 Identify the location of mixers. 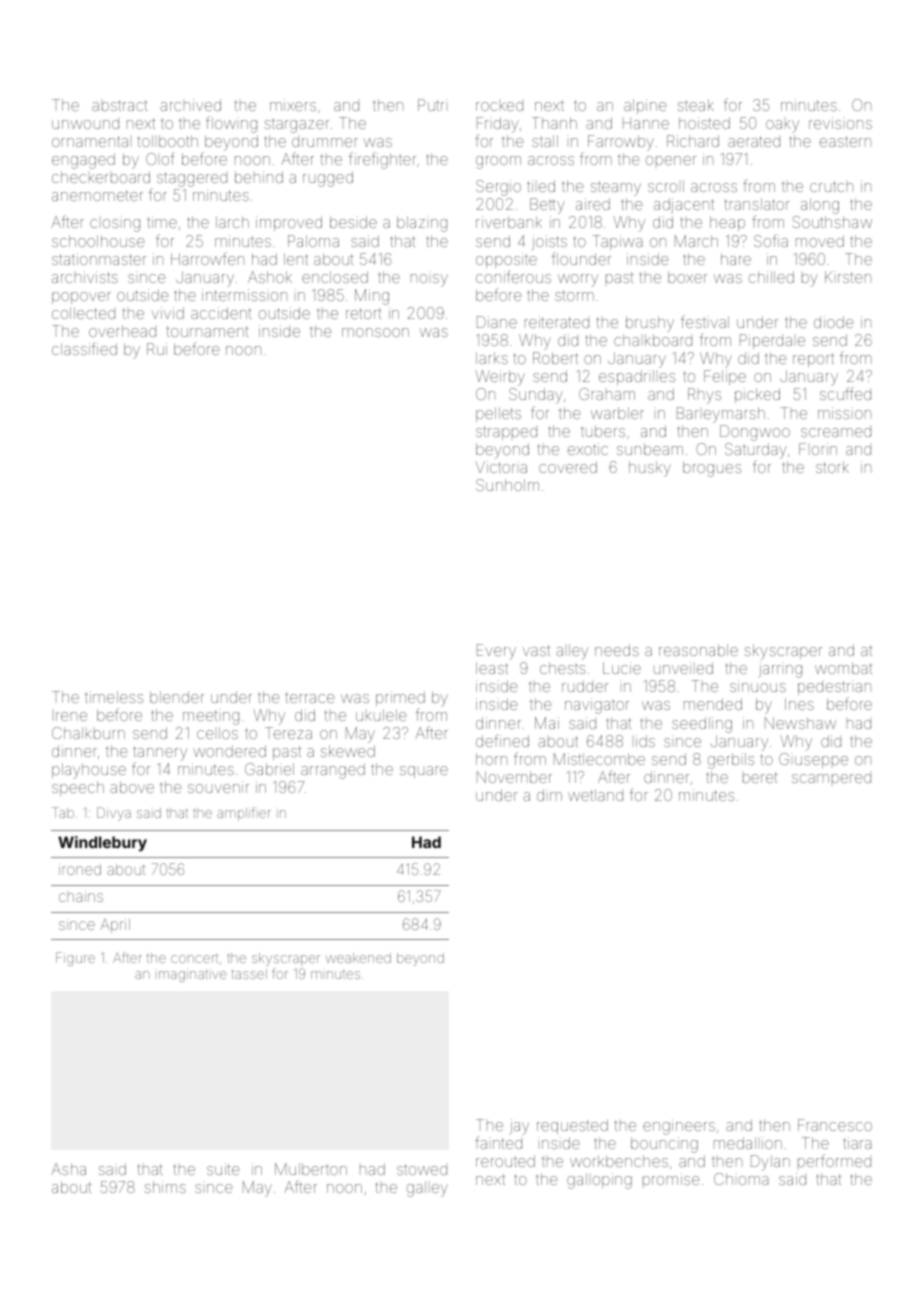
(293, 105).
